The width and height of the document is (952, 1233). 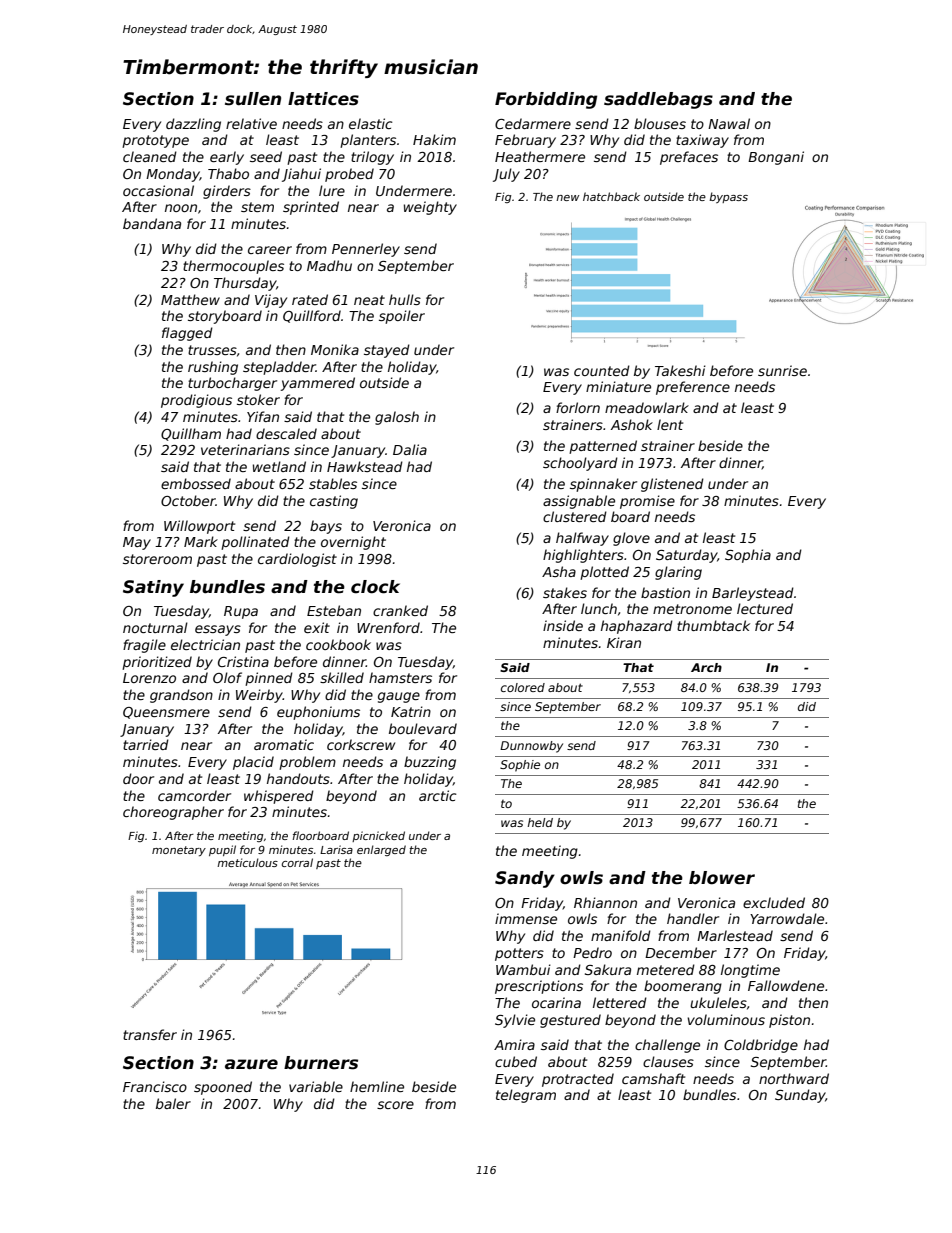 What do you see at coordinates (321, 1063) in the document?
I see `burners` at bounding box center [321, 1063].
